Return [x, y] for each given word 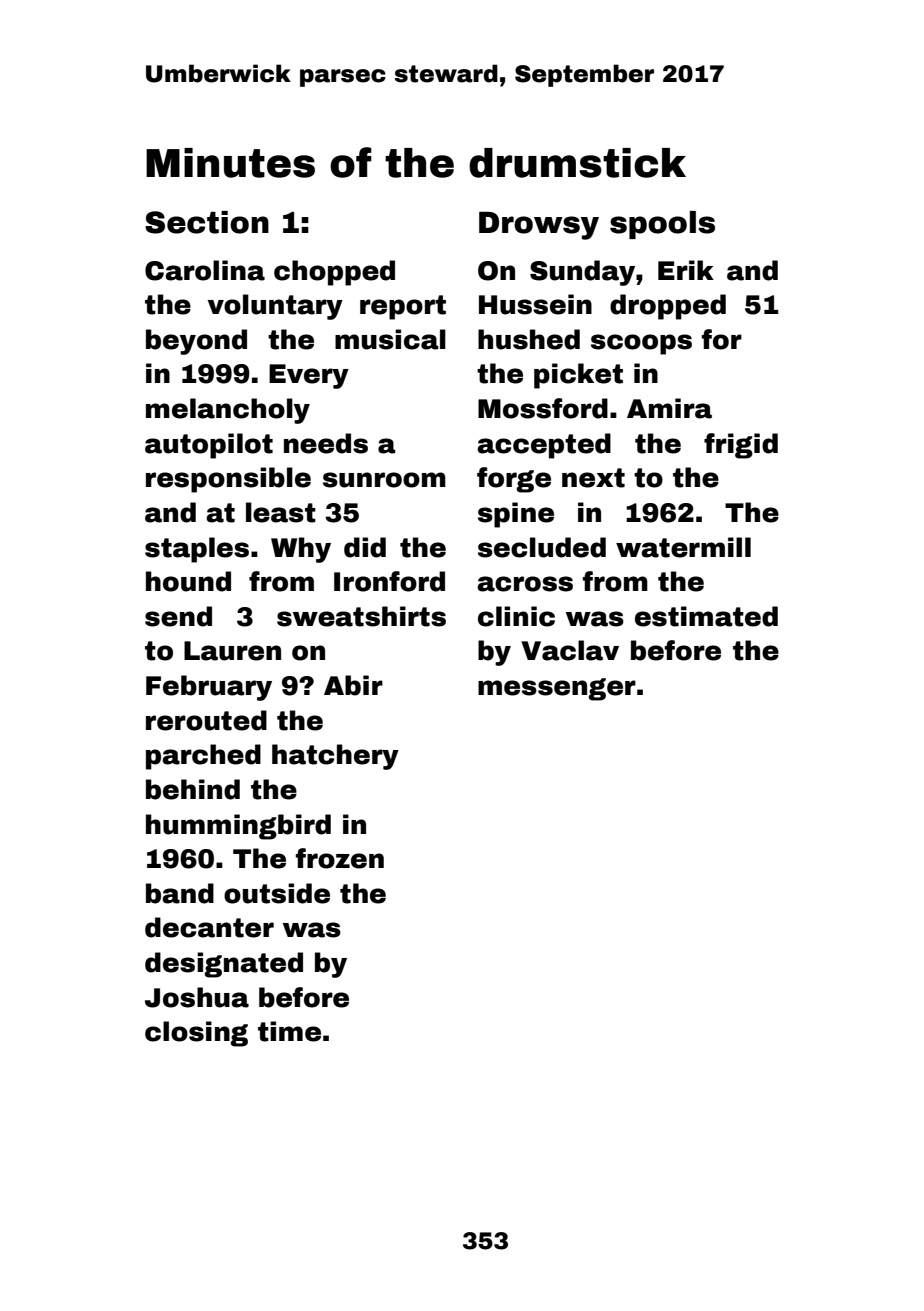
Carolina [205, 270]
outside [277, 893]
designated [224, 965]
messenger [557, 689]
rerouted [206, 720]
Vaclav [570, 650]
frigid [741, 446]
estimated [706, 616]
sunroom [384, 480]
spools [662, 225]
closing [196, 1034]
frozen [340, 858]
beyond [196, 342]
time [289, 1031]
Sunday [582, 273]
